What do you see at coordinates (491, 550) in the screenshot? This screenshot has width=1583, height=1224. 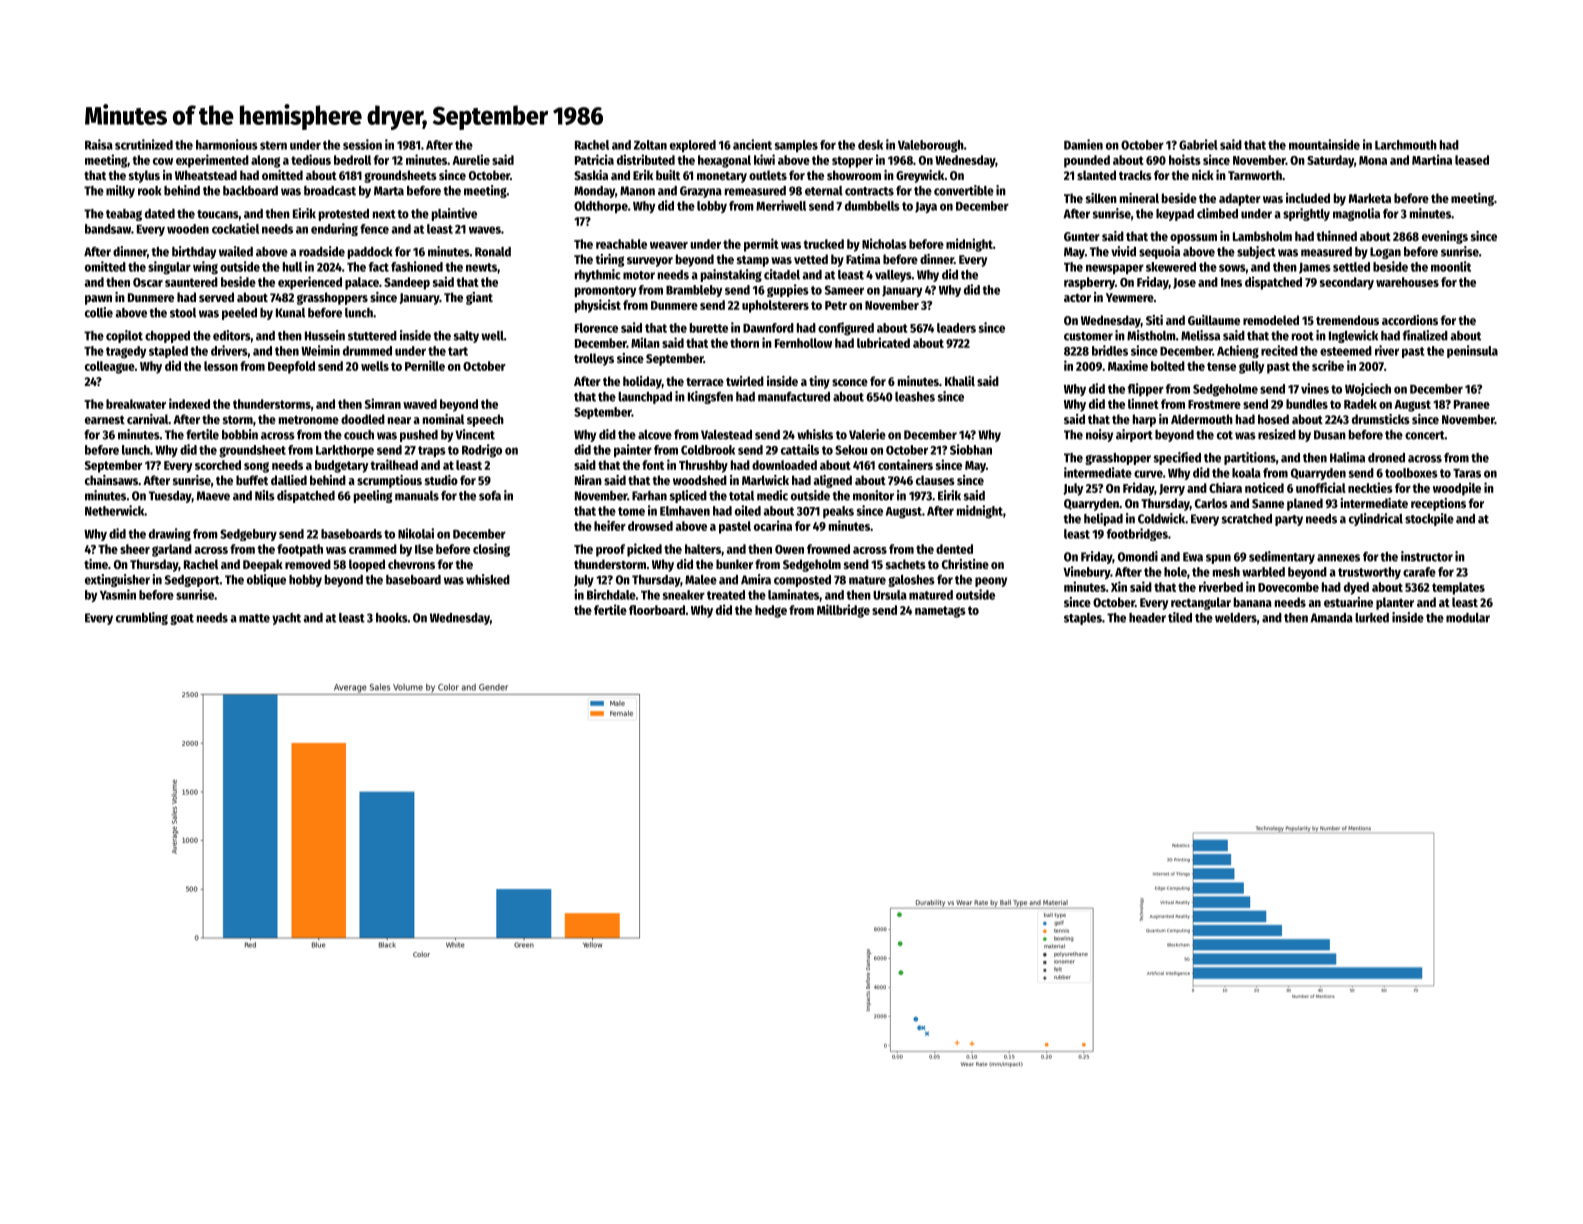 I see `closing` at bounding box center [491, 550].
